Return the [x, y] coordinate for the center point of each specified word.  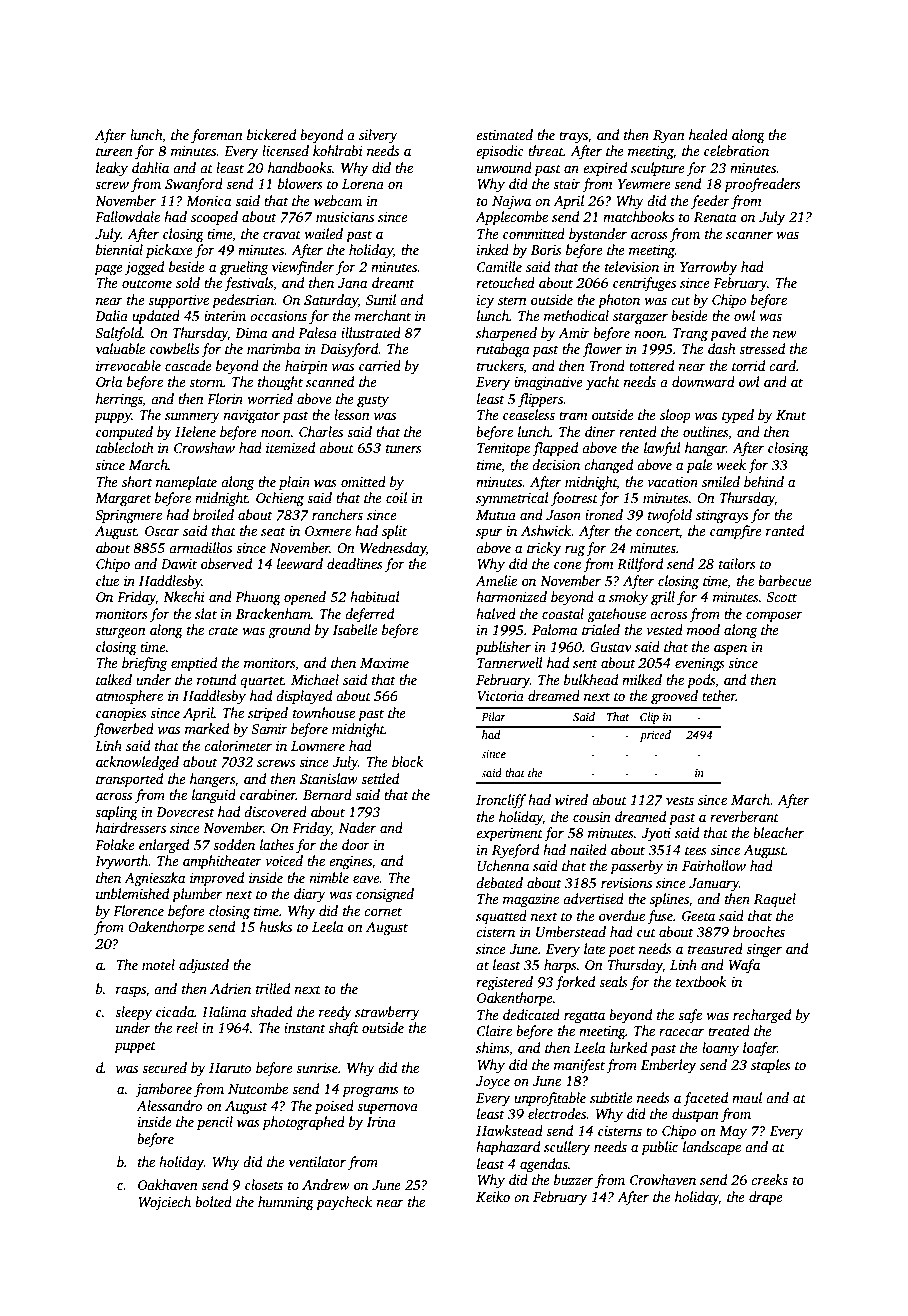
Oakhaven [168, 1184]
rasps [131, 992]
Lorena [363, 184]
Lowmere [318, 746]
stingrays [722, 516]
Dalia [111, 315]
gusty [373, 401]
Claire [494, 1030]
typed [738, 416]
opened [305, 598]
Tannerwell [510, 662]
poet [621, 951]
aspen [730, 650]
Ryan [669, 136]
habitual [375, 596]
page [108, 270]
